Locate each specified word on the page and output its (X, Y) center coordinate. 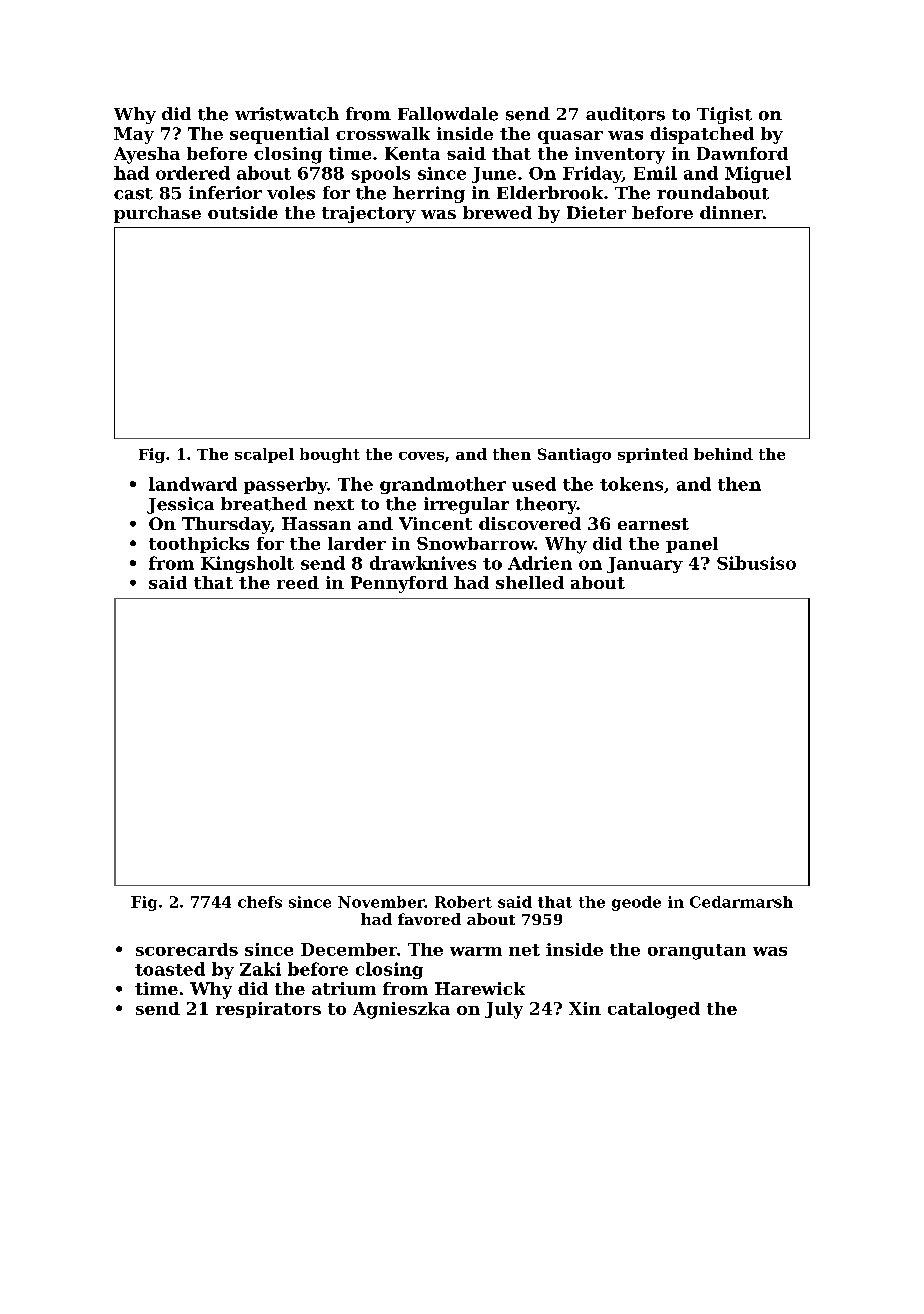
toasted (170, 969)
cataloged (654, 1010)
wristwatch (287, 114)
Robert (463, 902)
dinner (731, 212)
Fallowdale (448, 114)
